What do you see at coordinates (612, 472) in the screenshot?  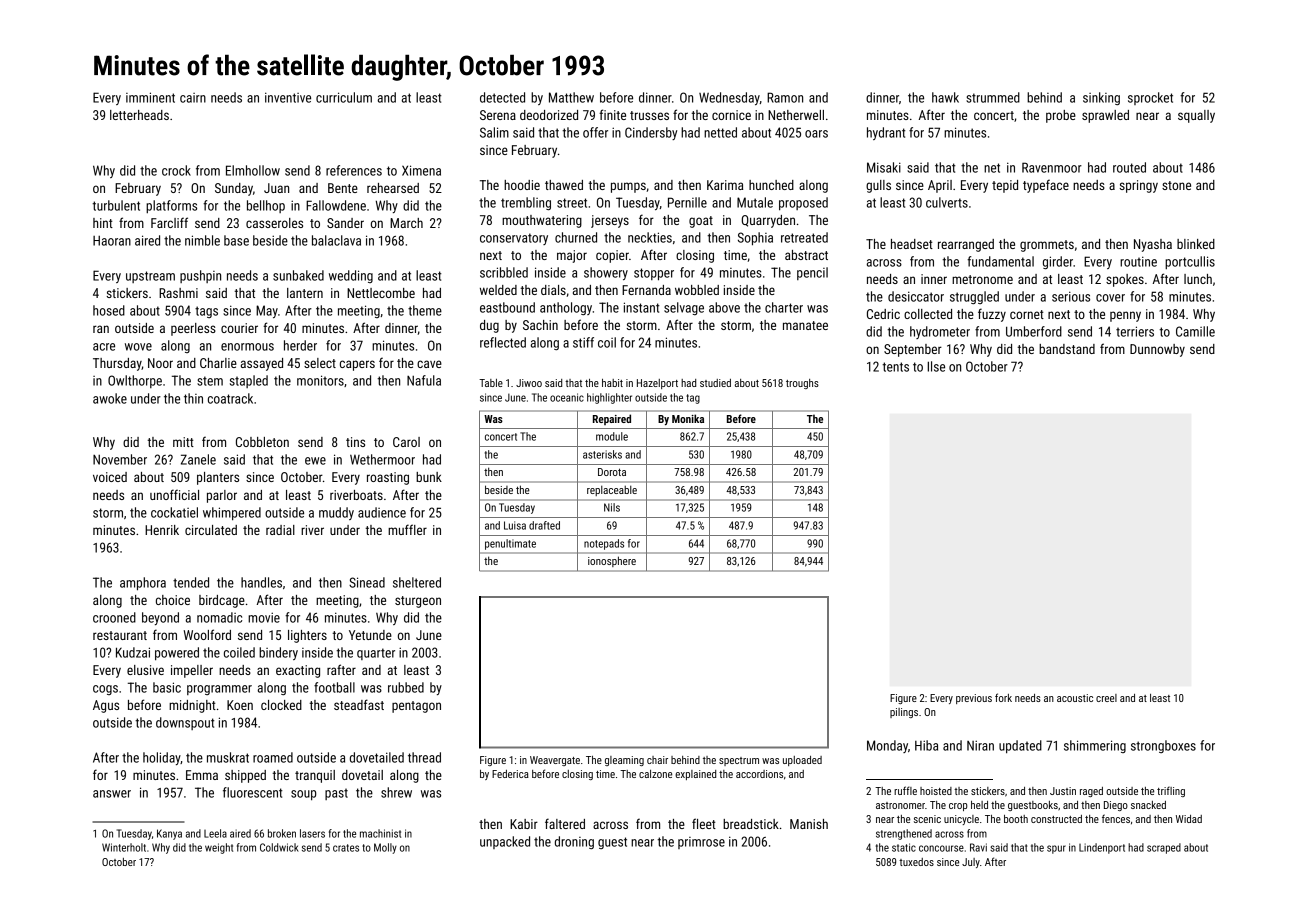 I see `Dorota` at bounding box center [612, 472].
